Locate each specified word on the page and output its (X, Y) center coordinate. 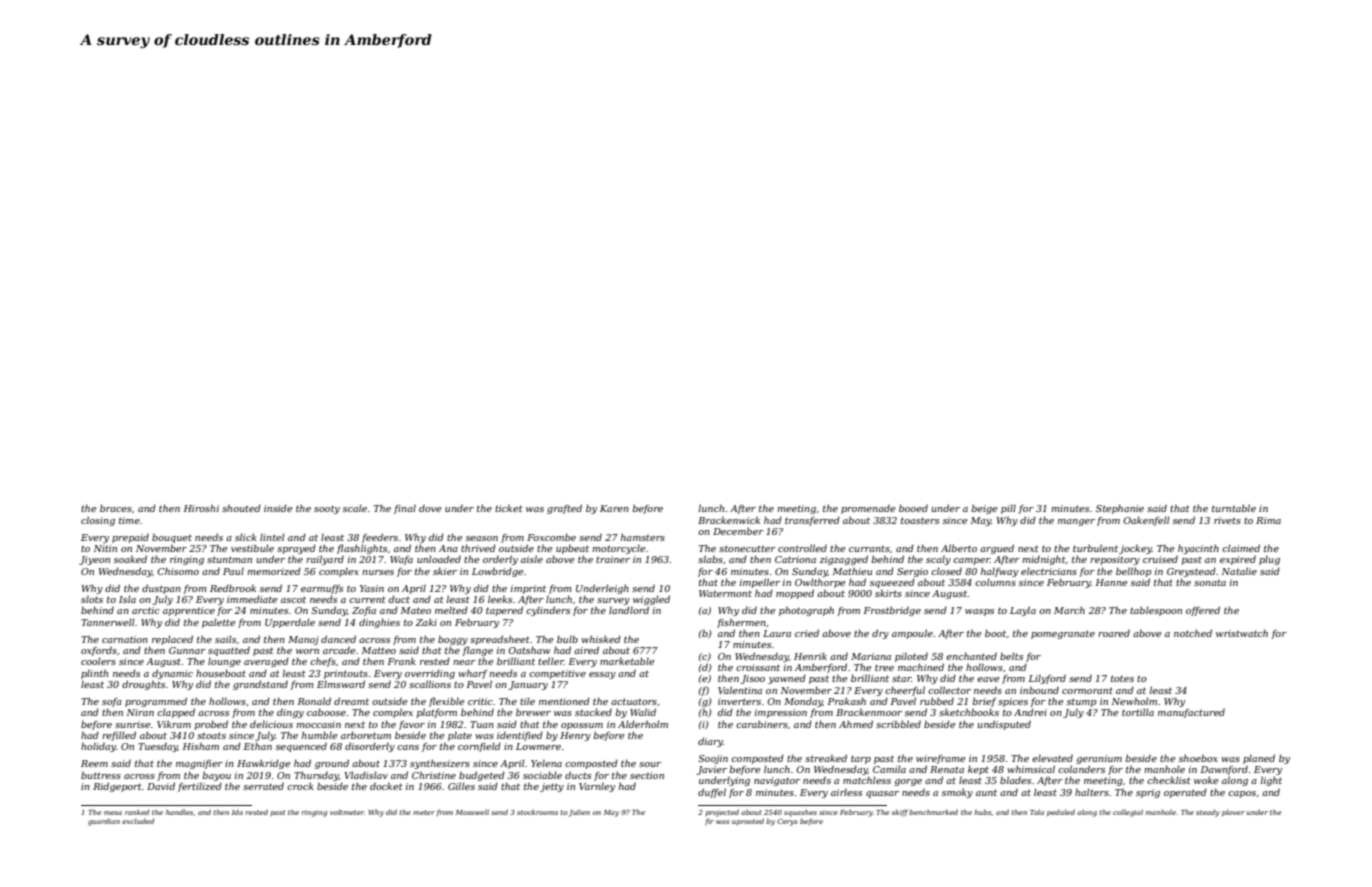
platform (436, 713)
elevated (1052, 758)
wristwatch (1242, 633)
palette (218, 623)
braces (116, 508)
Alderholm (643, 724)
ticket (509, 508)
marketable (627, 661)
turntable (1234, 508)
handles (179, 812)
